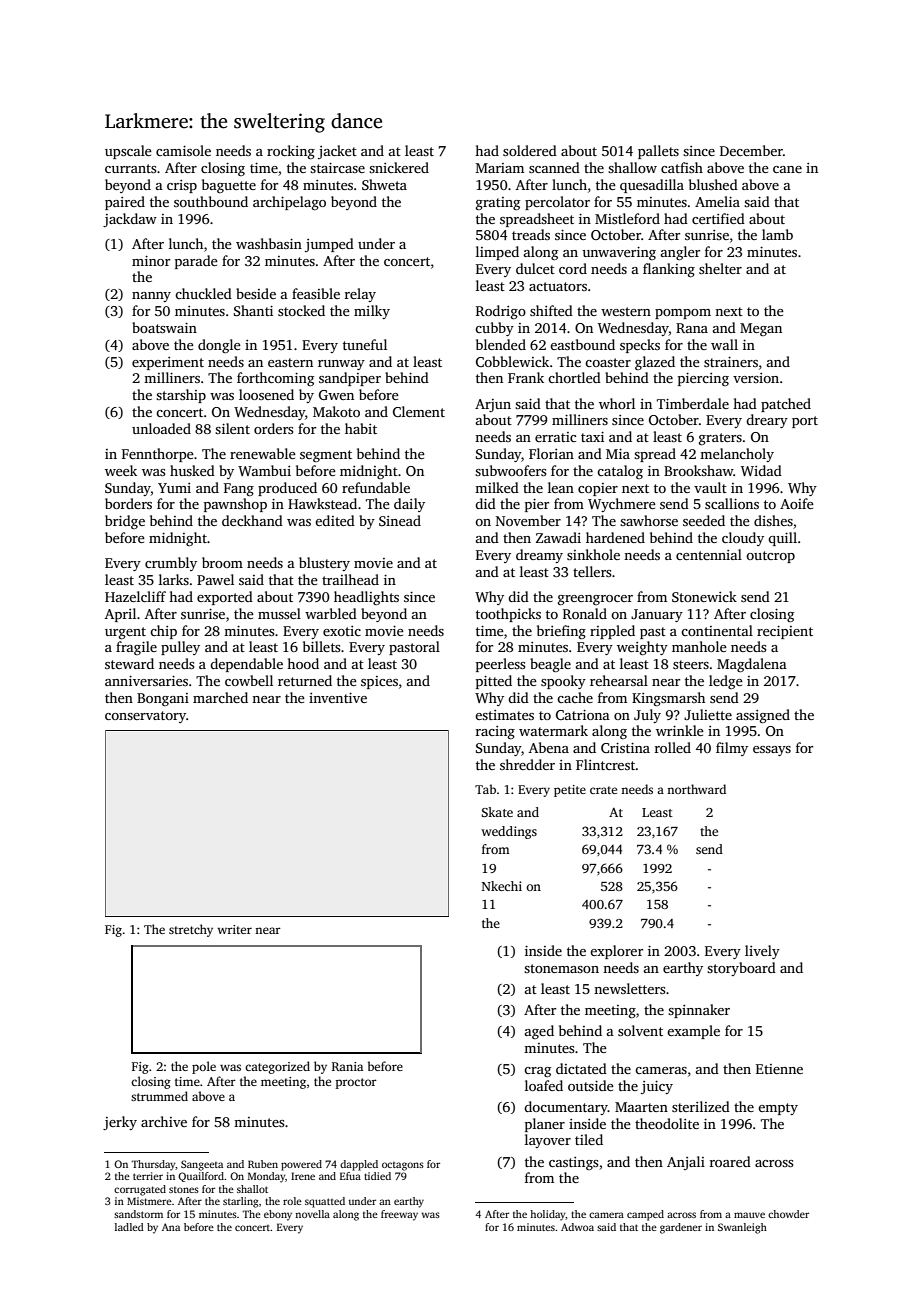 The width and height of the screenshot is (924, 1308). What do you see at coordinates (786, 405) in the screenshot?
I see `patched` at bounding box center [786, 405].
